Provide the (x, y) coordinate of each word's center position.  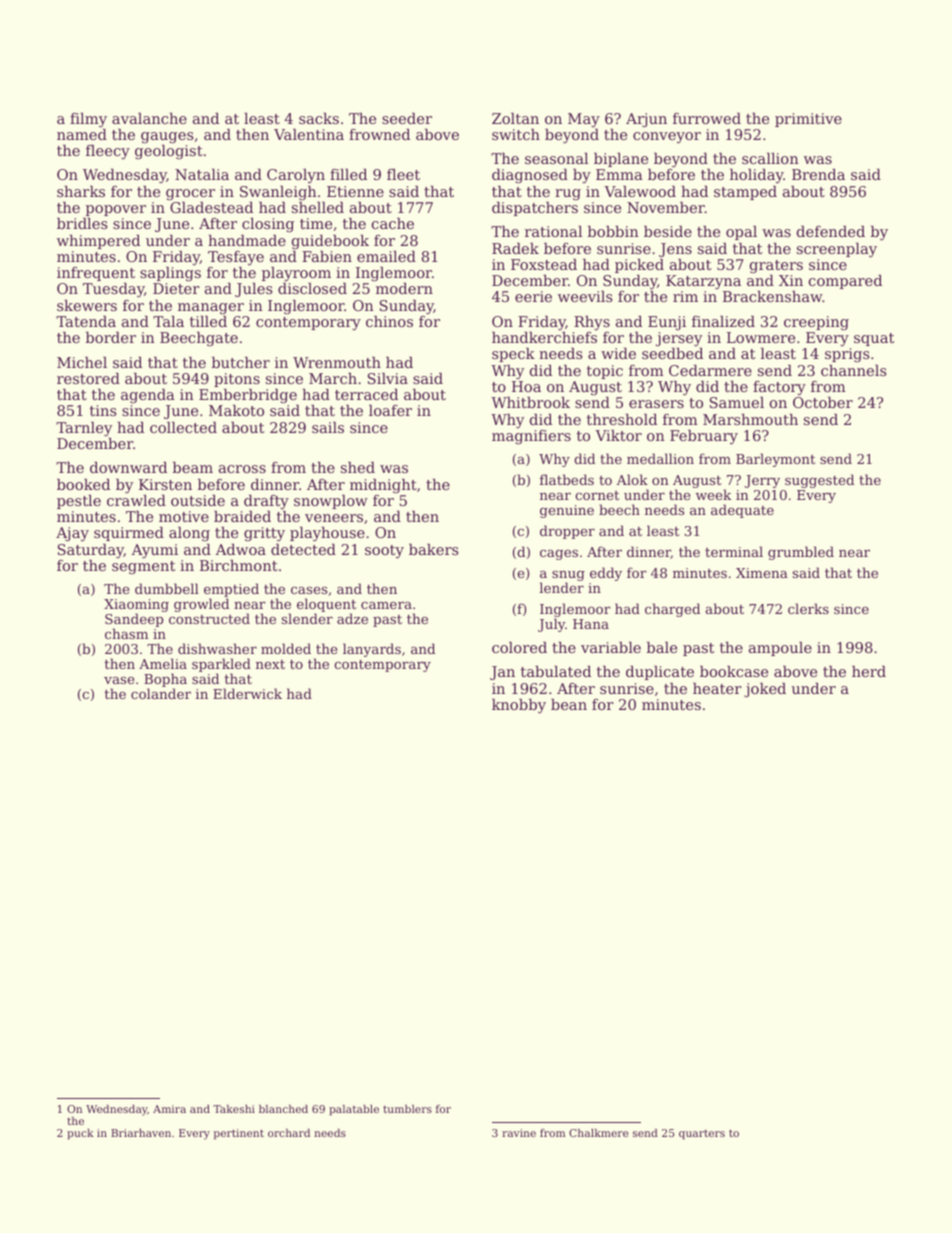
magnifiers (531, 437)
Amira (169, 1109)
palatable (354, 1110)
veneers (334, 518)
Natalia (202, 174)
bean (569, 704)
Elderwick (247, 693)
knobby (519, 706)
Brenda (818, 174)
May (584, 120)
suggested (819, 481)
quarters (702, 1134)
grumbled (801, 553)
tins (103, 410)
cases (309, 590)
